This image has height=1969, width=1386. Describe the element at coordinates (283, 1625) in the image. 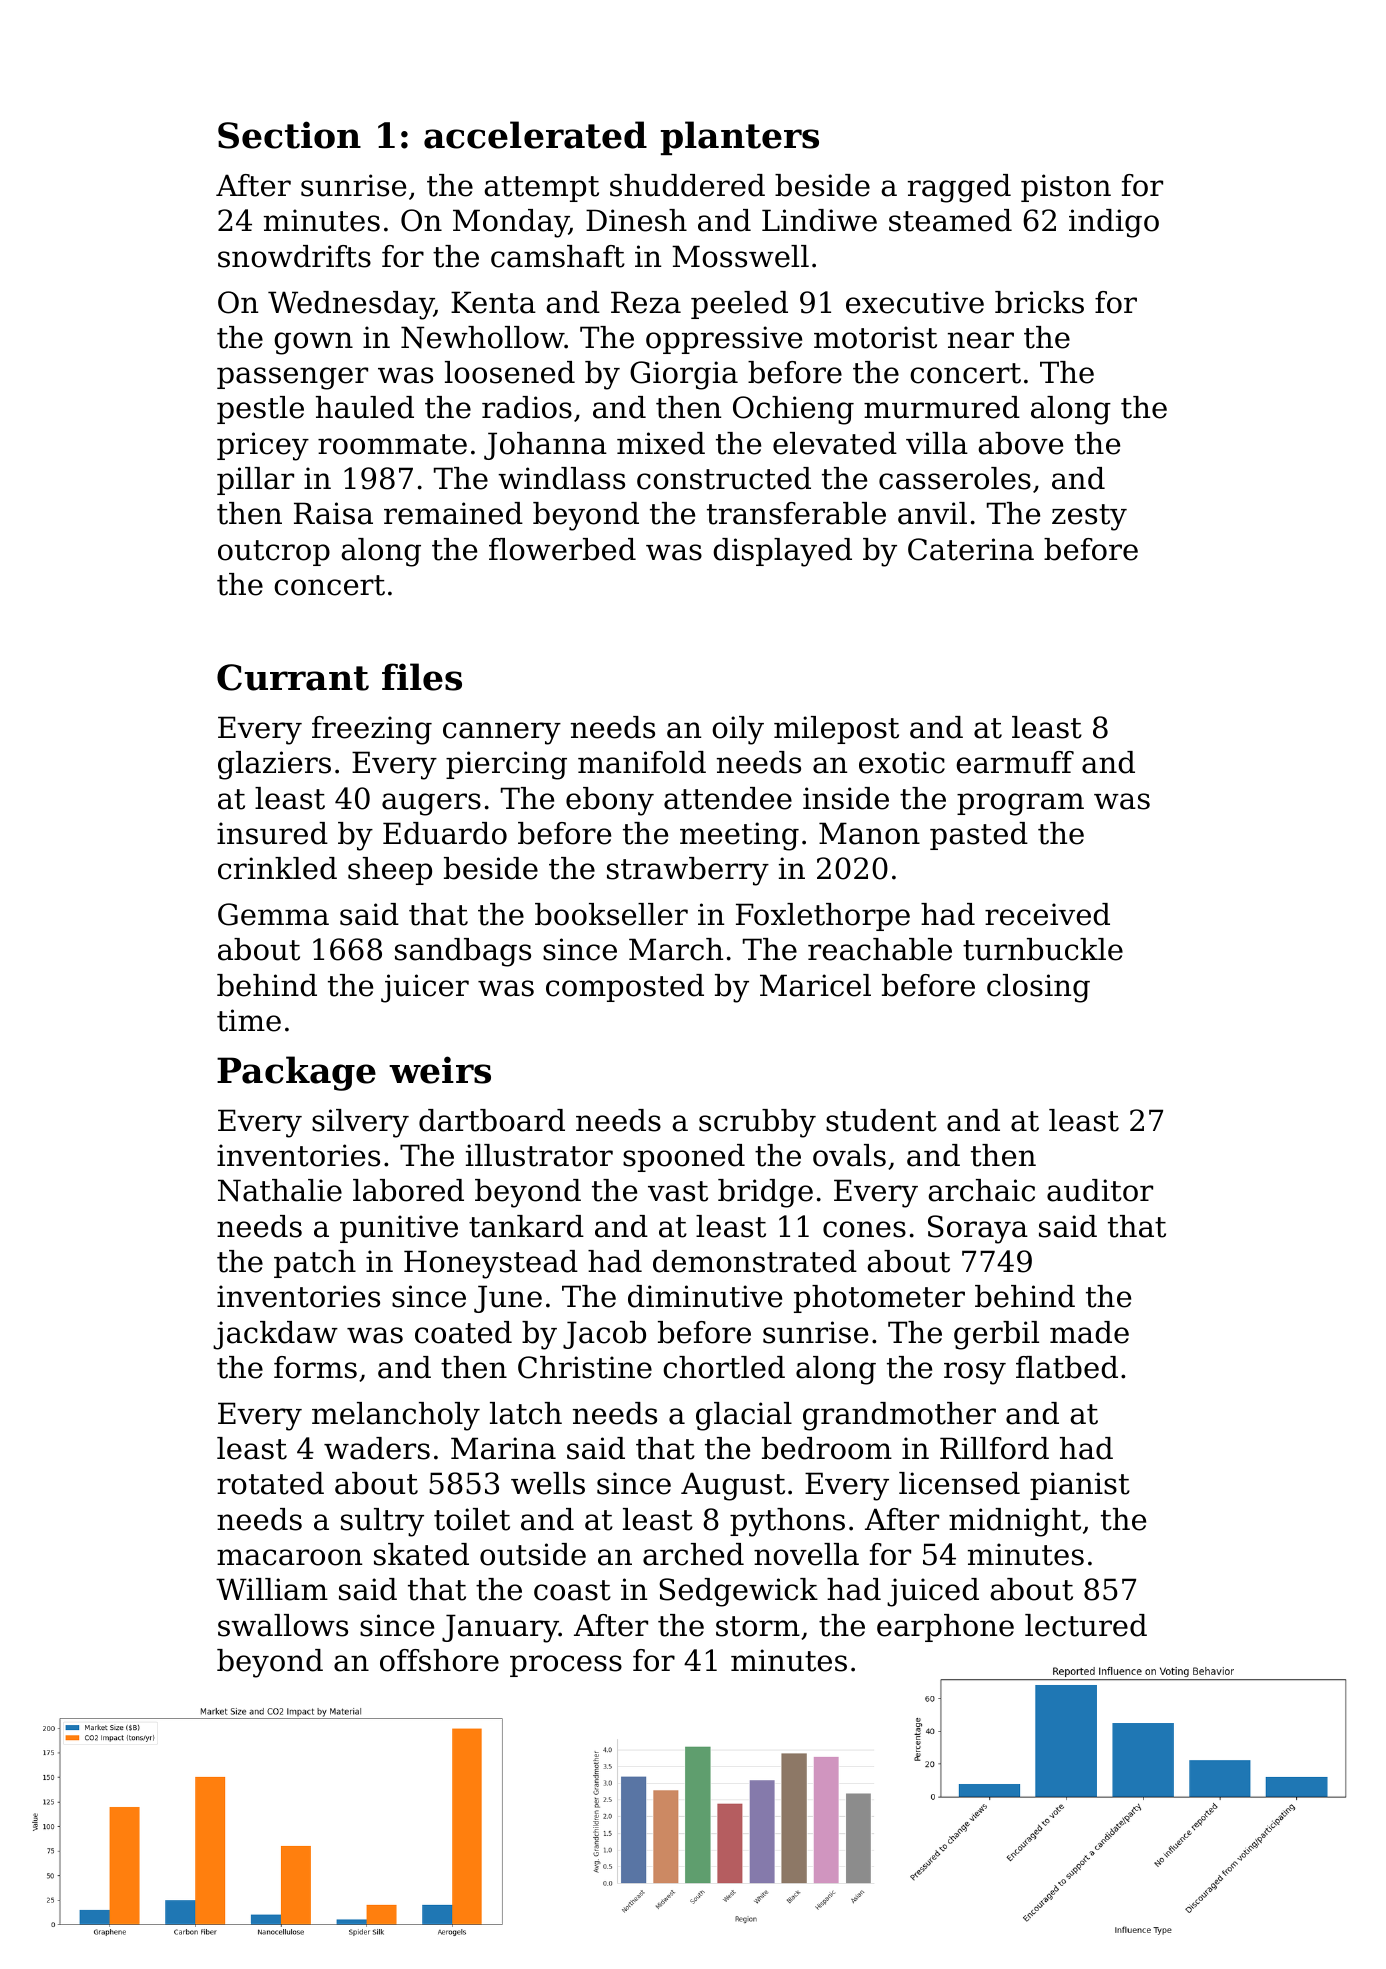

I see `swallows` at that location.
